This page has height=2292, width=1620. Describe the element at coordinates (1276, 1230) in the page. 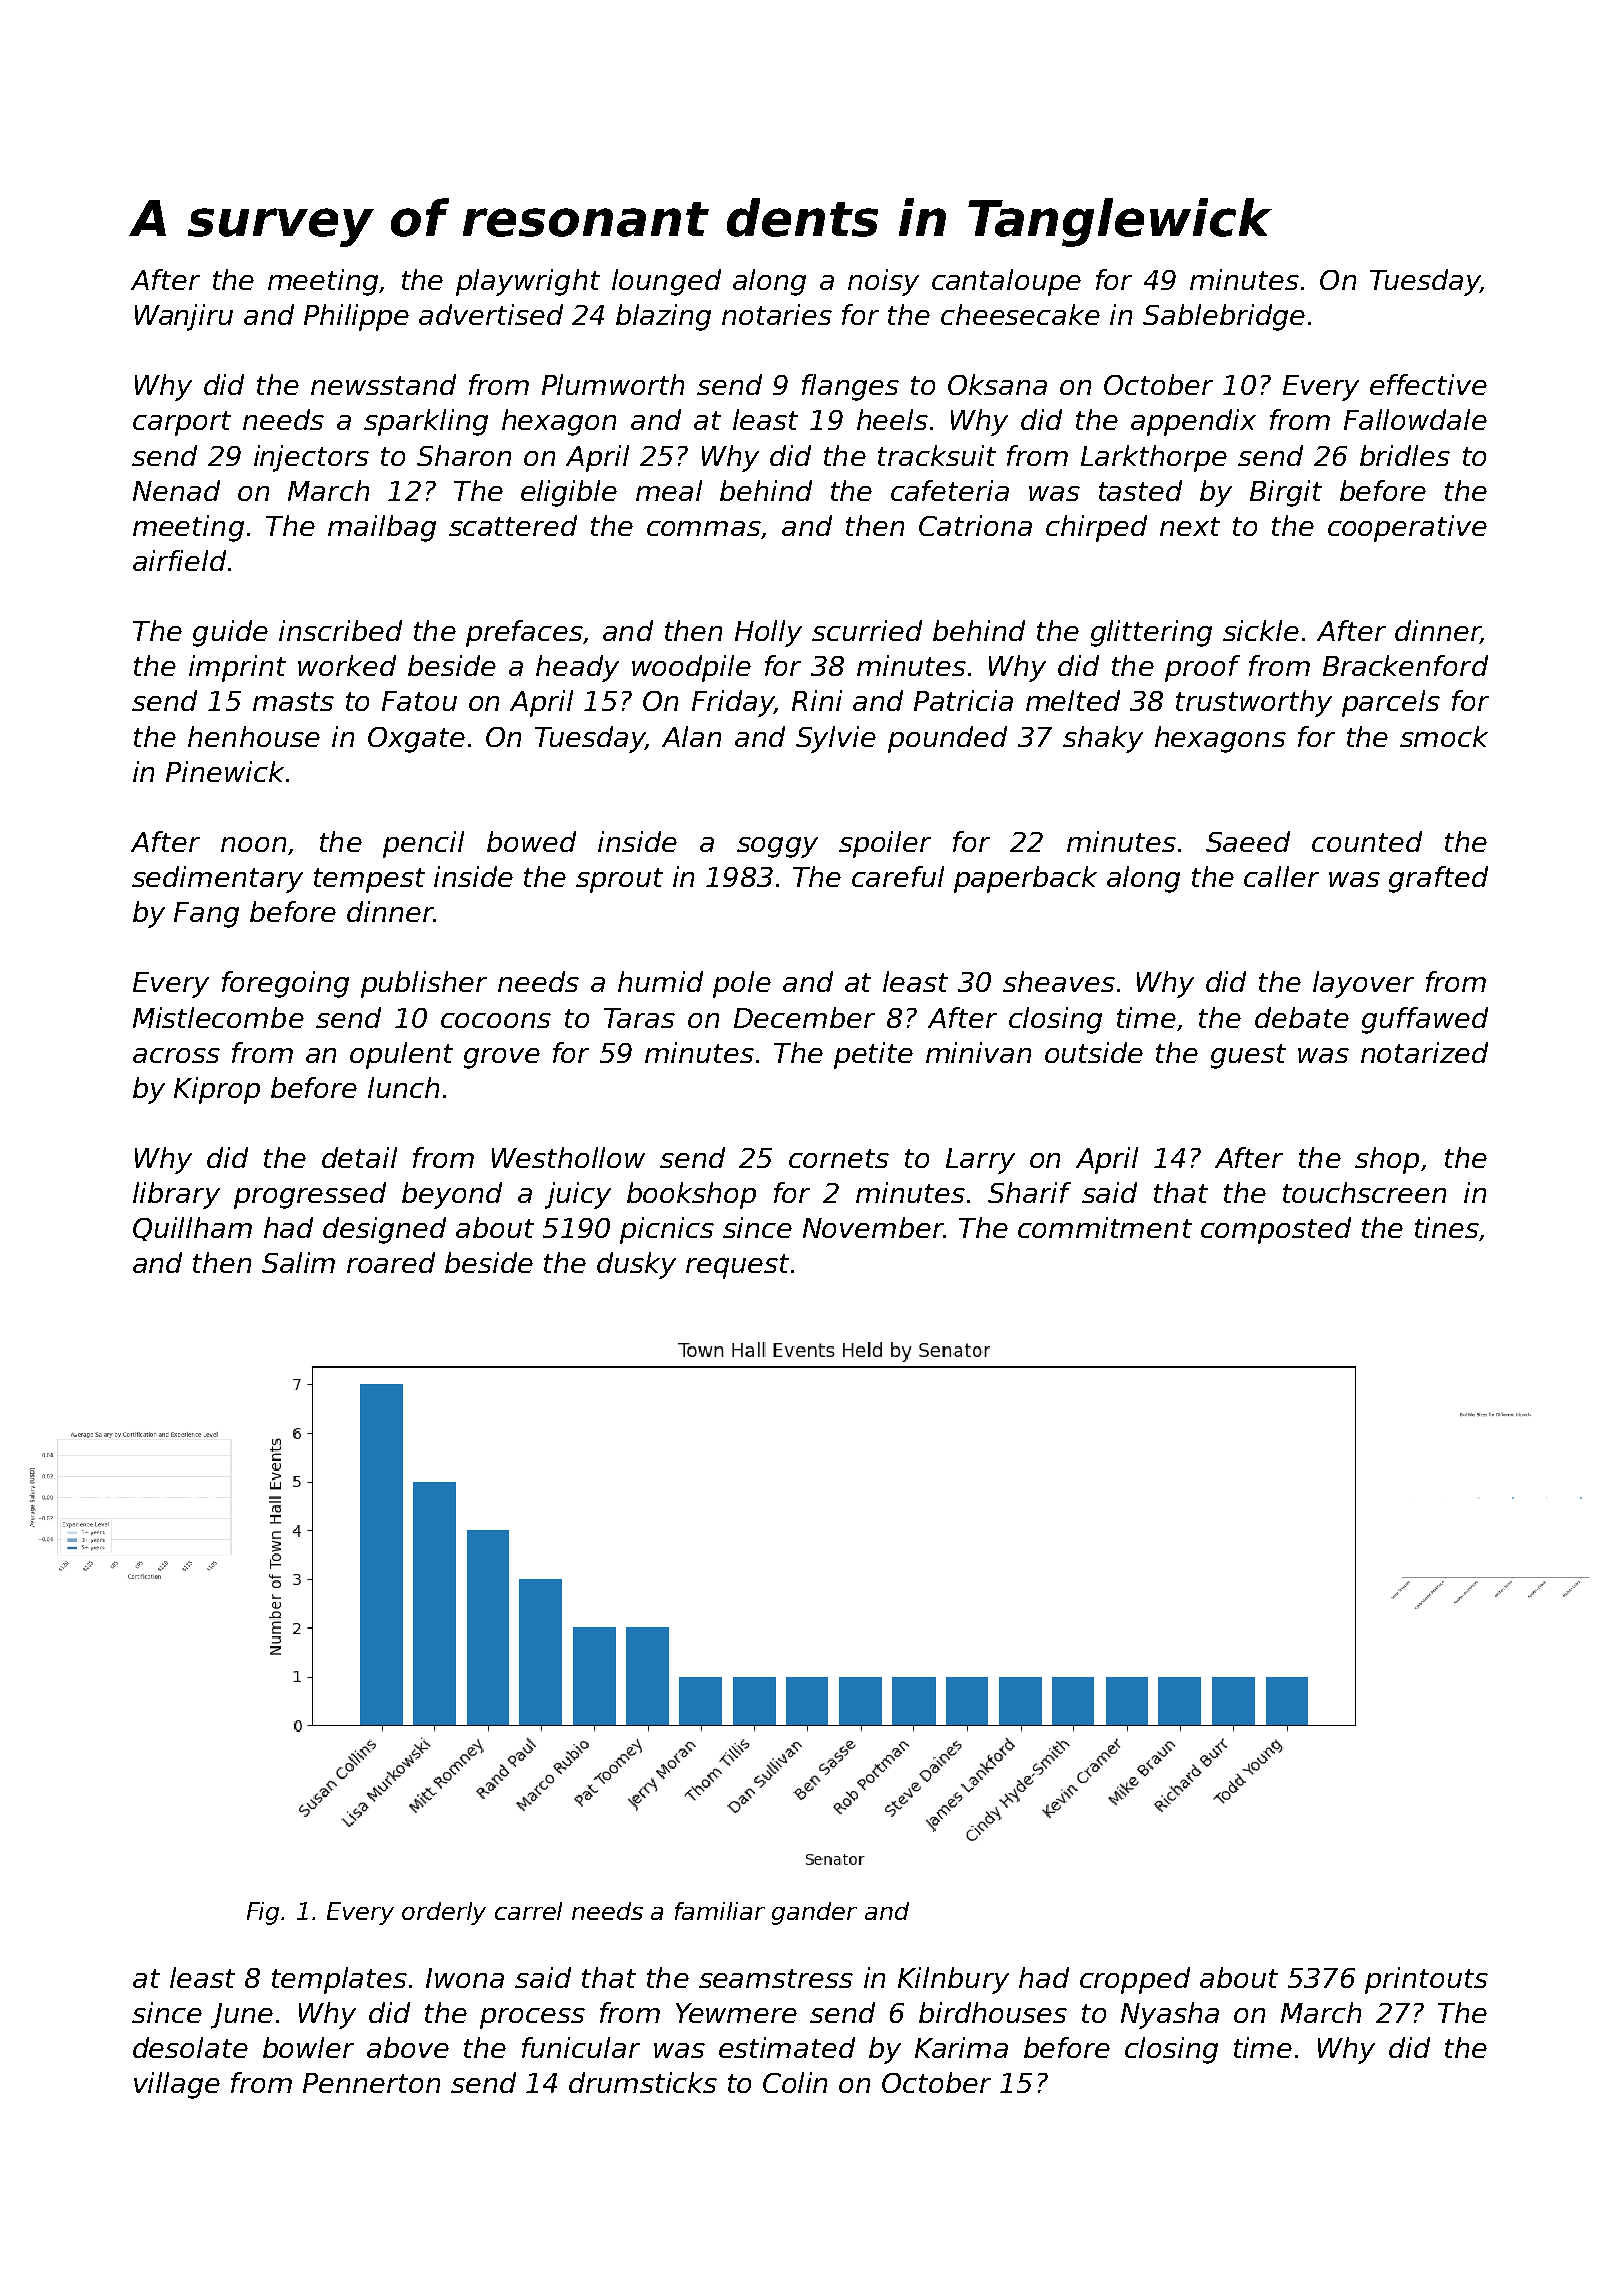

I see `composted` at that location.
